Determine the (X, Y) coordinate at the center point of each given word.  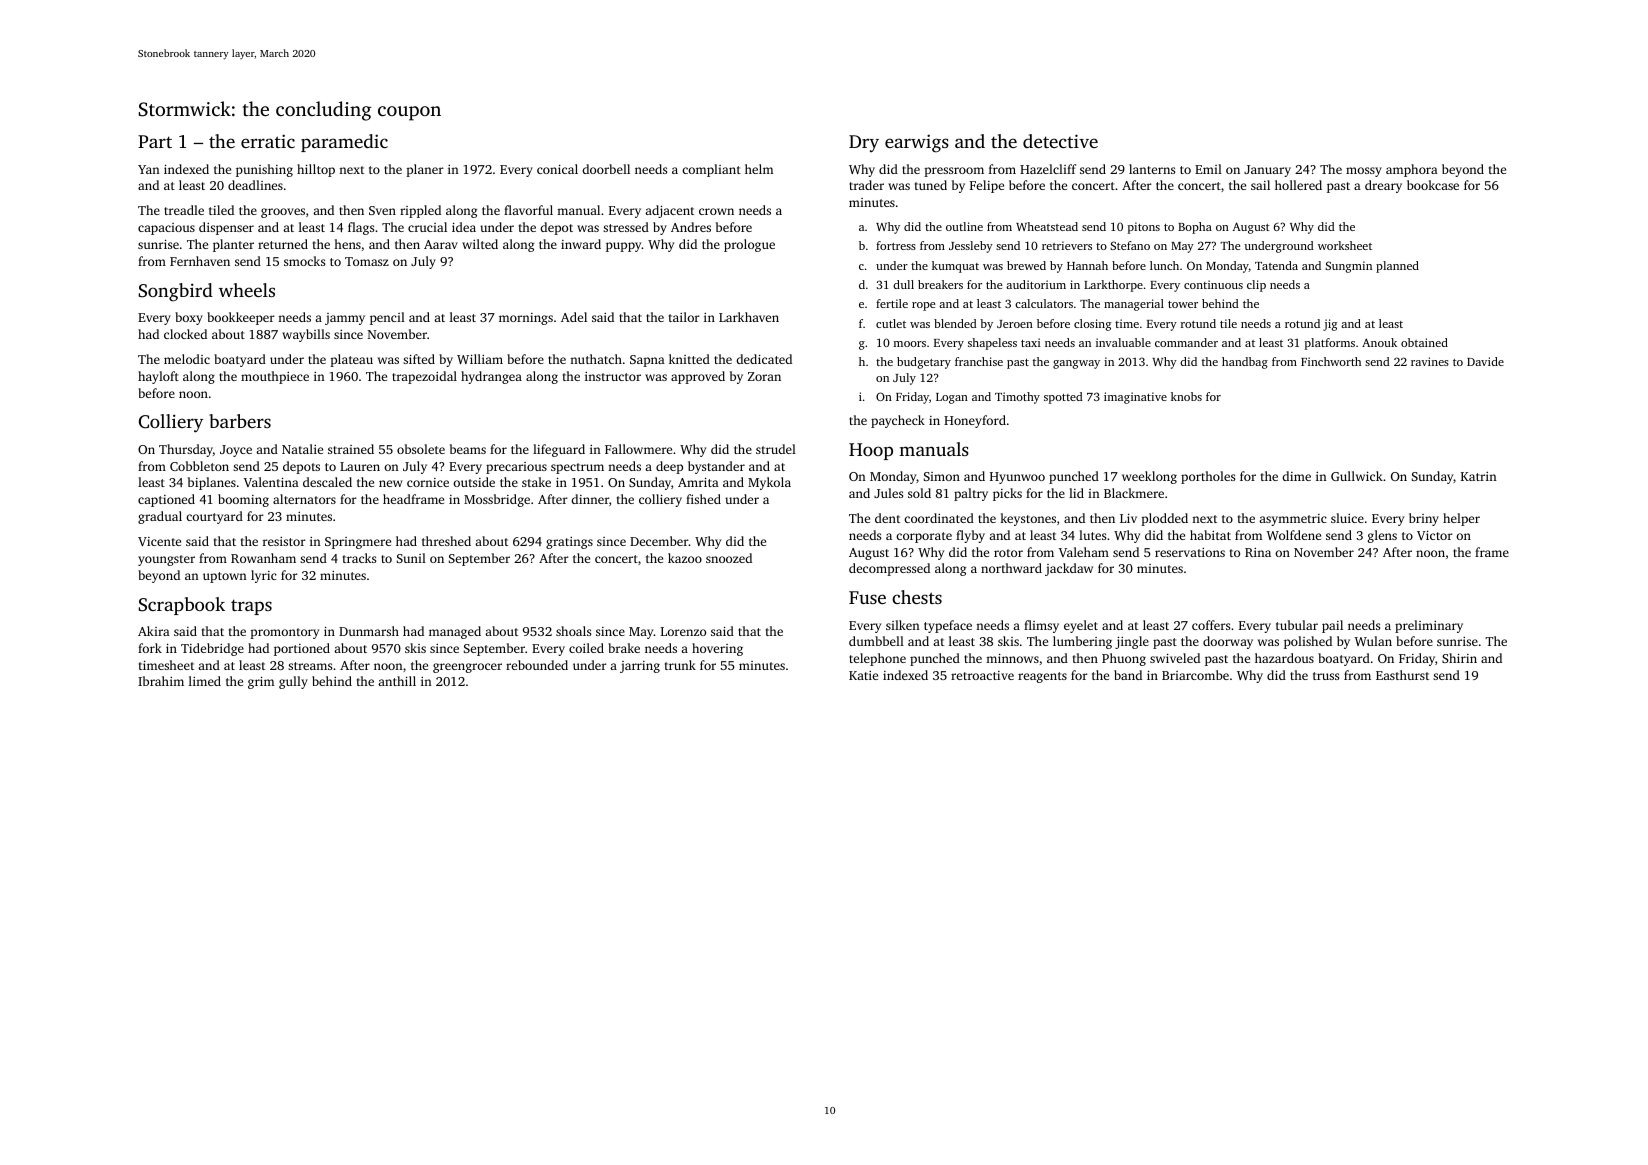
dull (903, 284)
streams (310, 666)
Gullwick (1357, 476)
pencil (387, 318)
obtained (1424, 342)
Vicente (159, 541)
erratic (268, 141)
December (659, 541)
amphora (1412, 170)
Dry (864, 143)
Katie (863, 675)
